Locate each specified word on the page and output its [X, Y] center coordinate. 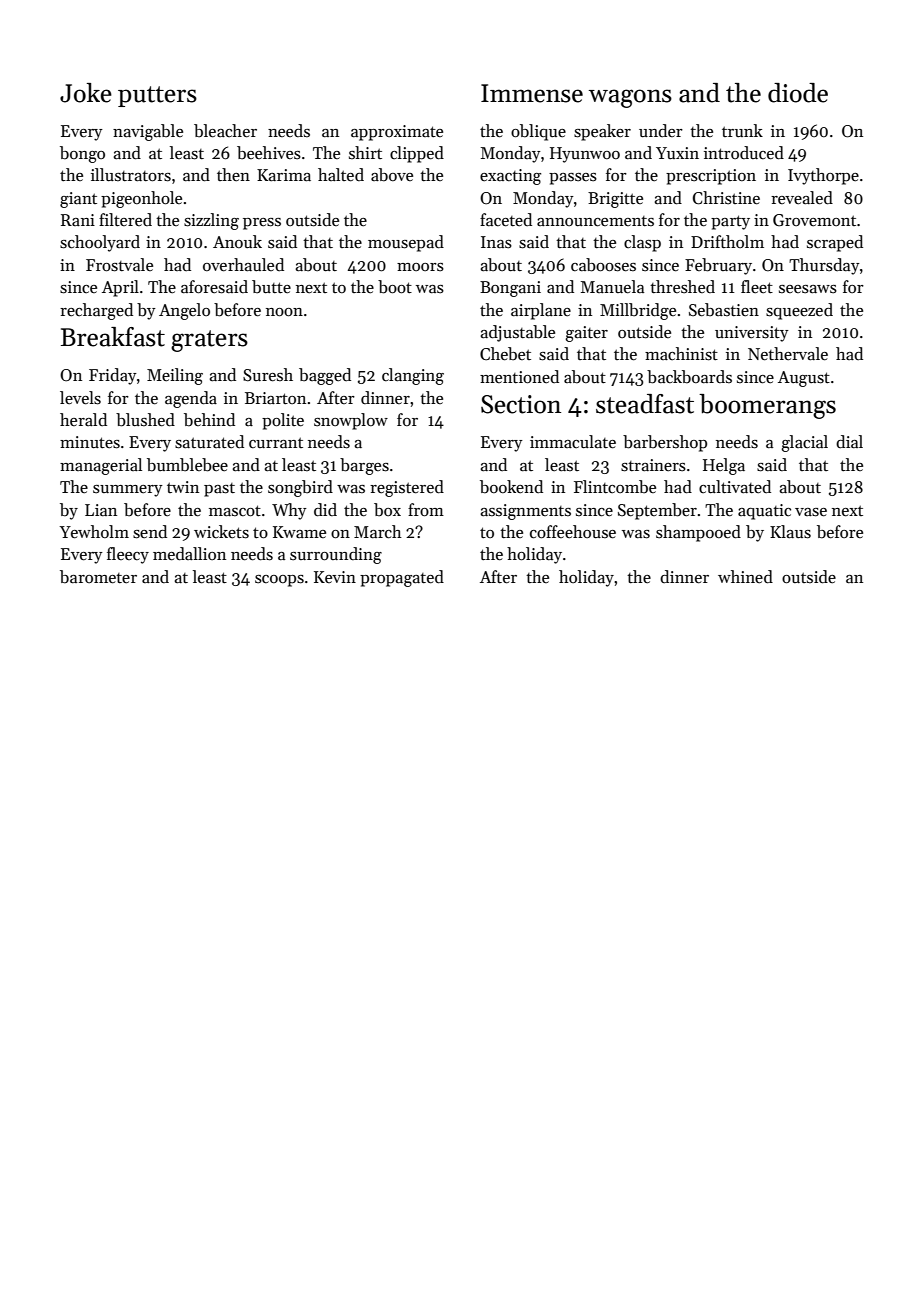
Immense [532, 93]
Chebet [505, 354]
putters [157, 96]
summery [128, 491]
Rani [78, 220]
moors [420, 267]
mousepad [406, 243]
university [752, 334]
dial [849, 442]
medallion [189, 554]
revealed [802, 198]
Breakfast [113, 337]
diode [798, 93]
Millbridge [638, 311]
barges [364, 466]
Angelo [184, 311]
